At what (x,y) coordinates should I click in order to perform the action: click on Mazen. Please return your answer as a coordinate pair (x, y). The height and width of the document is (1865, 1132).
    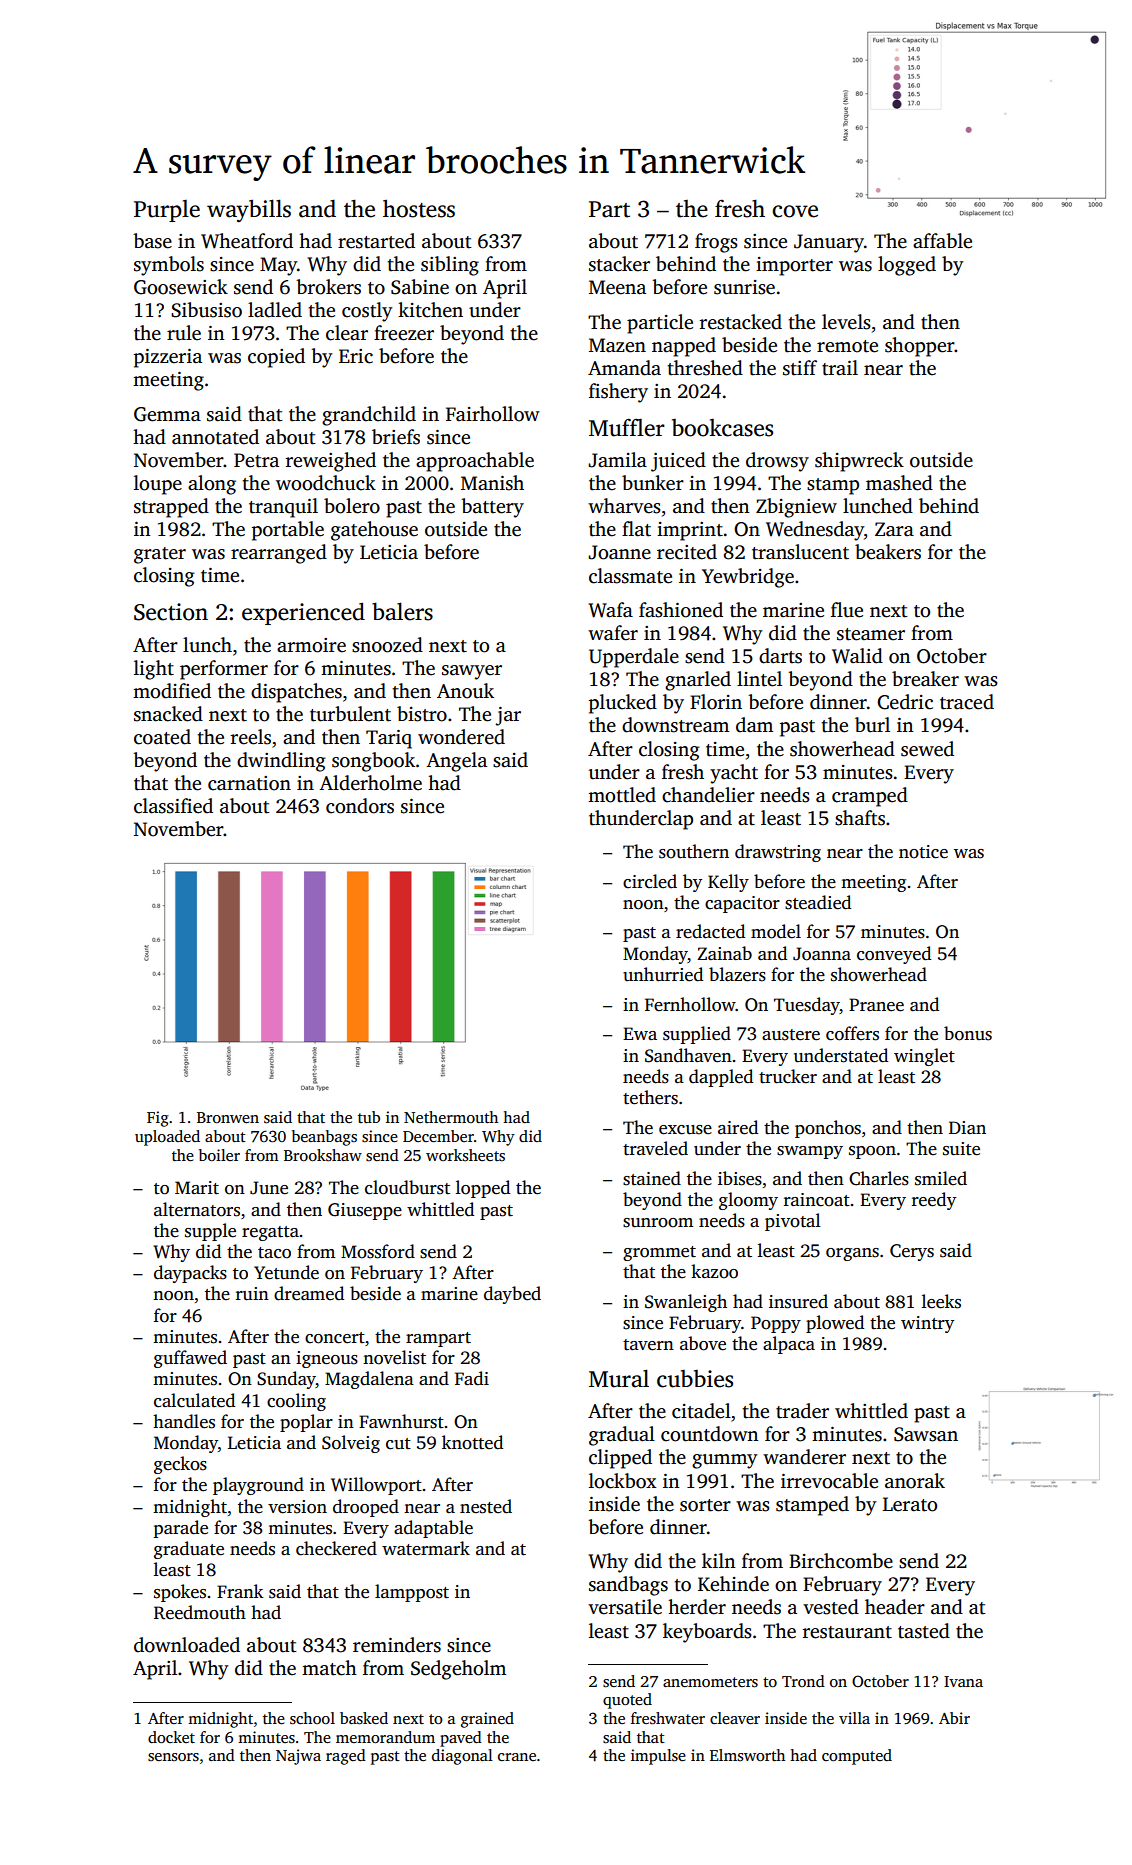
    Looking at the image, I should click on (617, 345).
